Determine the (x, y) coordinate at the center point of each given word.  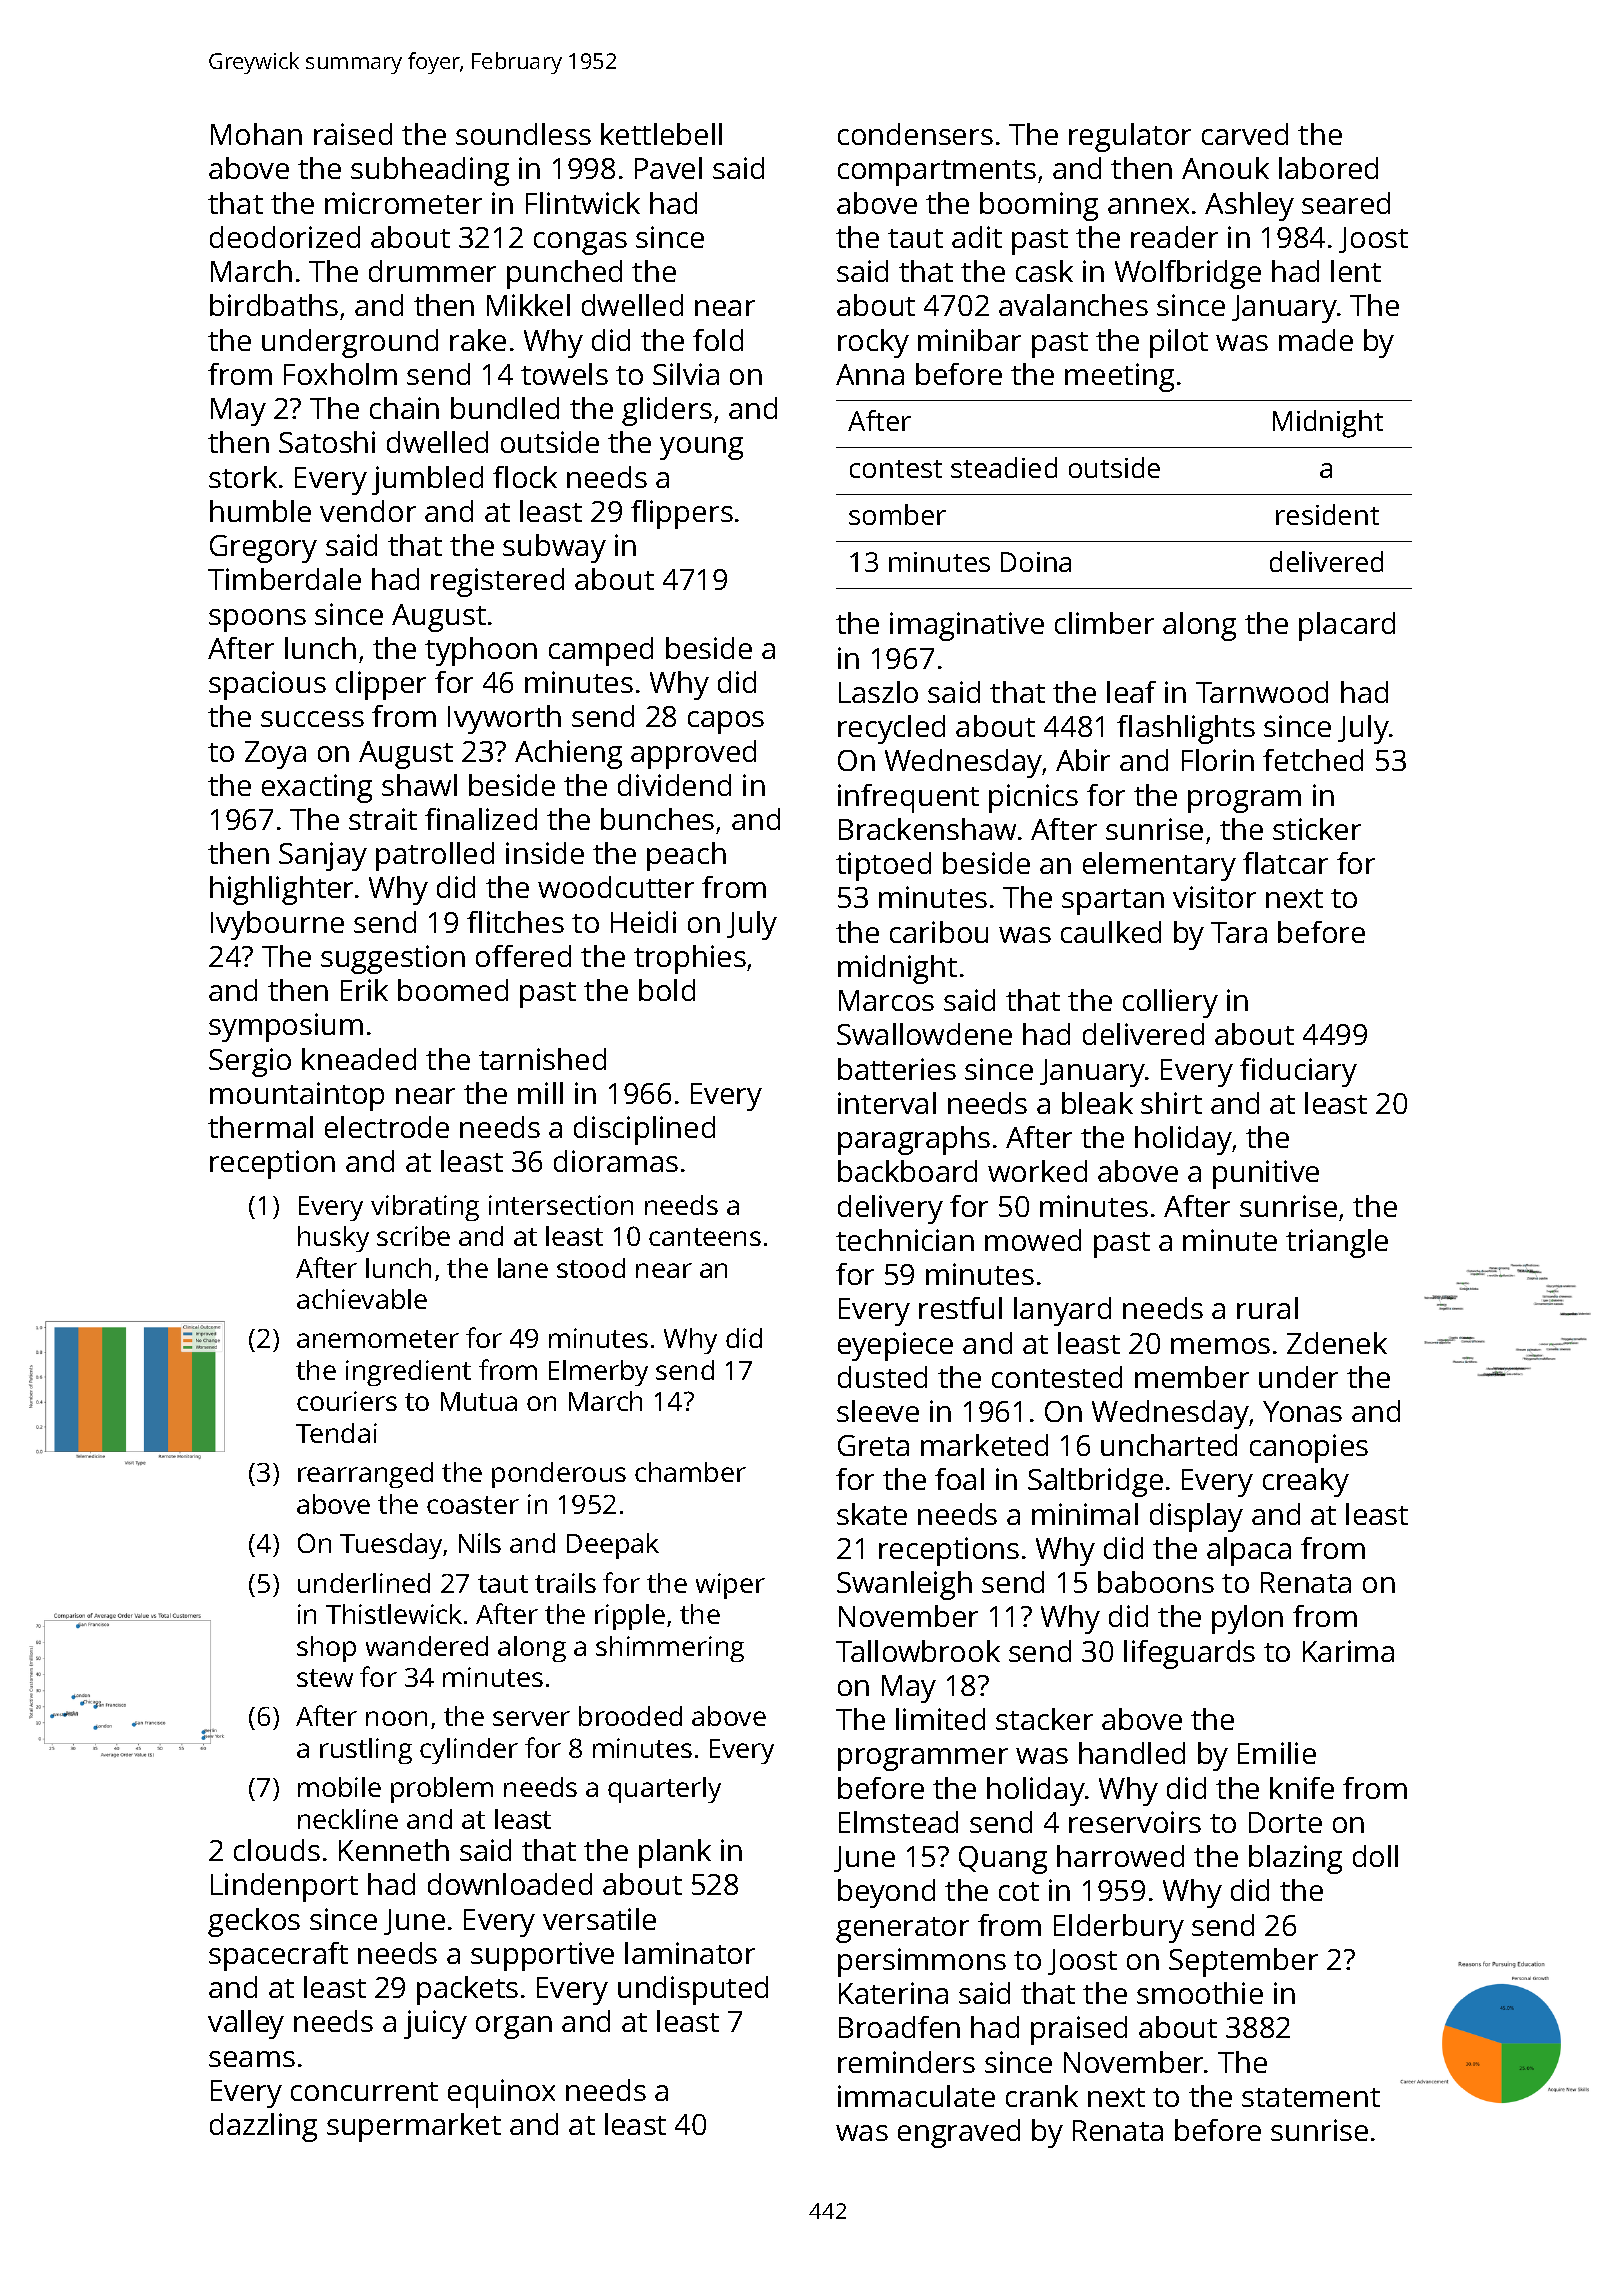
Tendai (336, 1433)
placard (1347, 626)
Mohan (256, 134)
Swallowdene (924, 1034)
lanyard (1062, 1311)
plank (675, 1853)
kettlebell (661, 134)
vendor (368, 511)
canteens (705, 1237)
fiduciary (1298, 1072)
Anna (870, 374)
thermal (260, 1127)
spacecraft (278, 1956)
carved (1245, 134)
